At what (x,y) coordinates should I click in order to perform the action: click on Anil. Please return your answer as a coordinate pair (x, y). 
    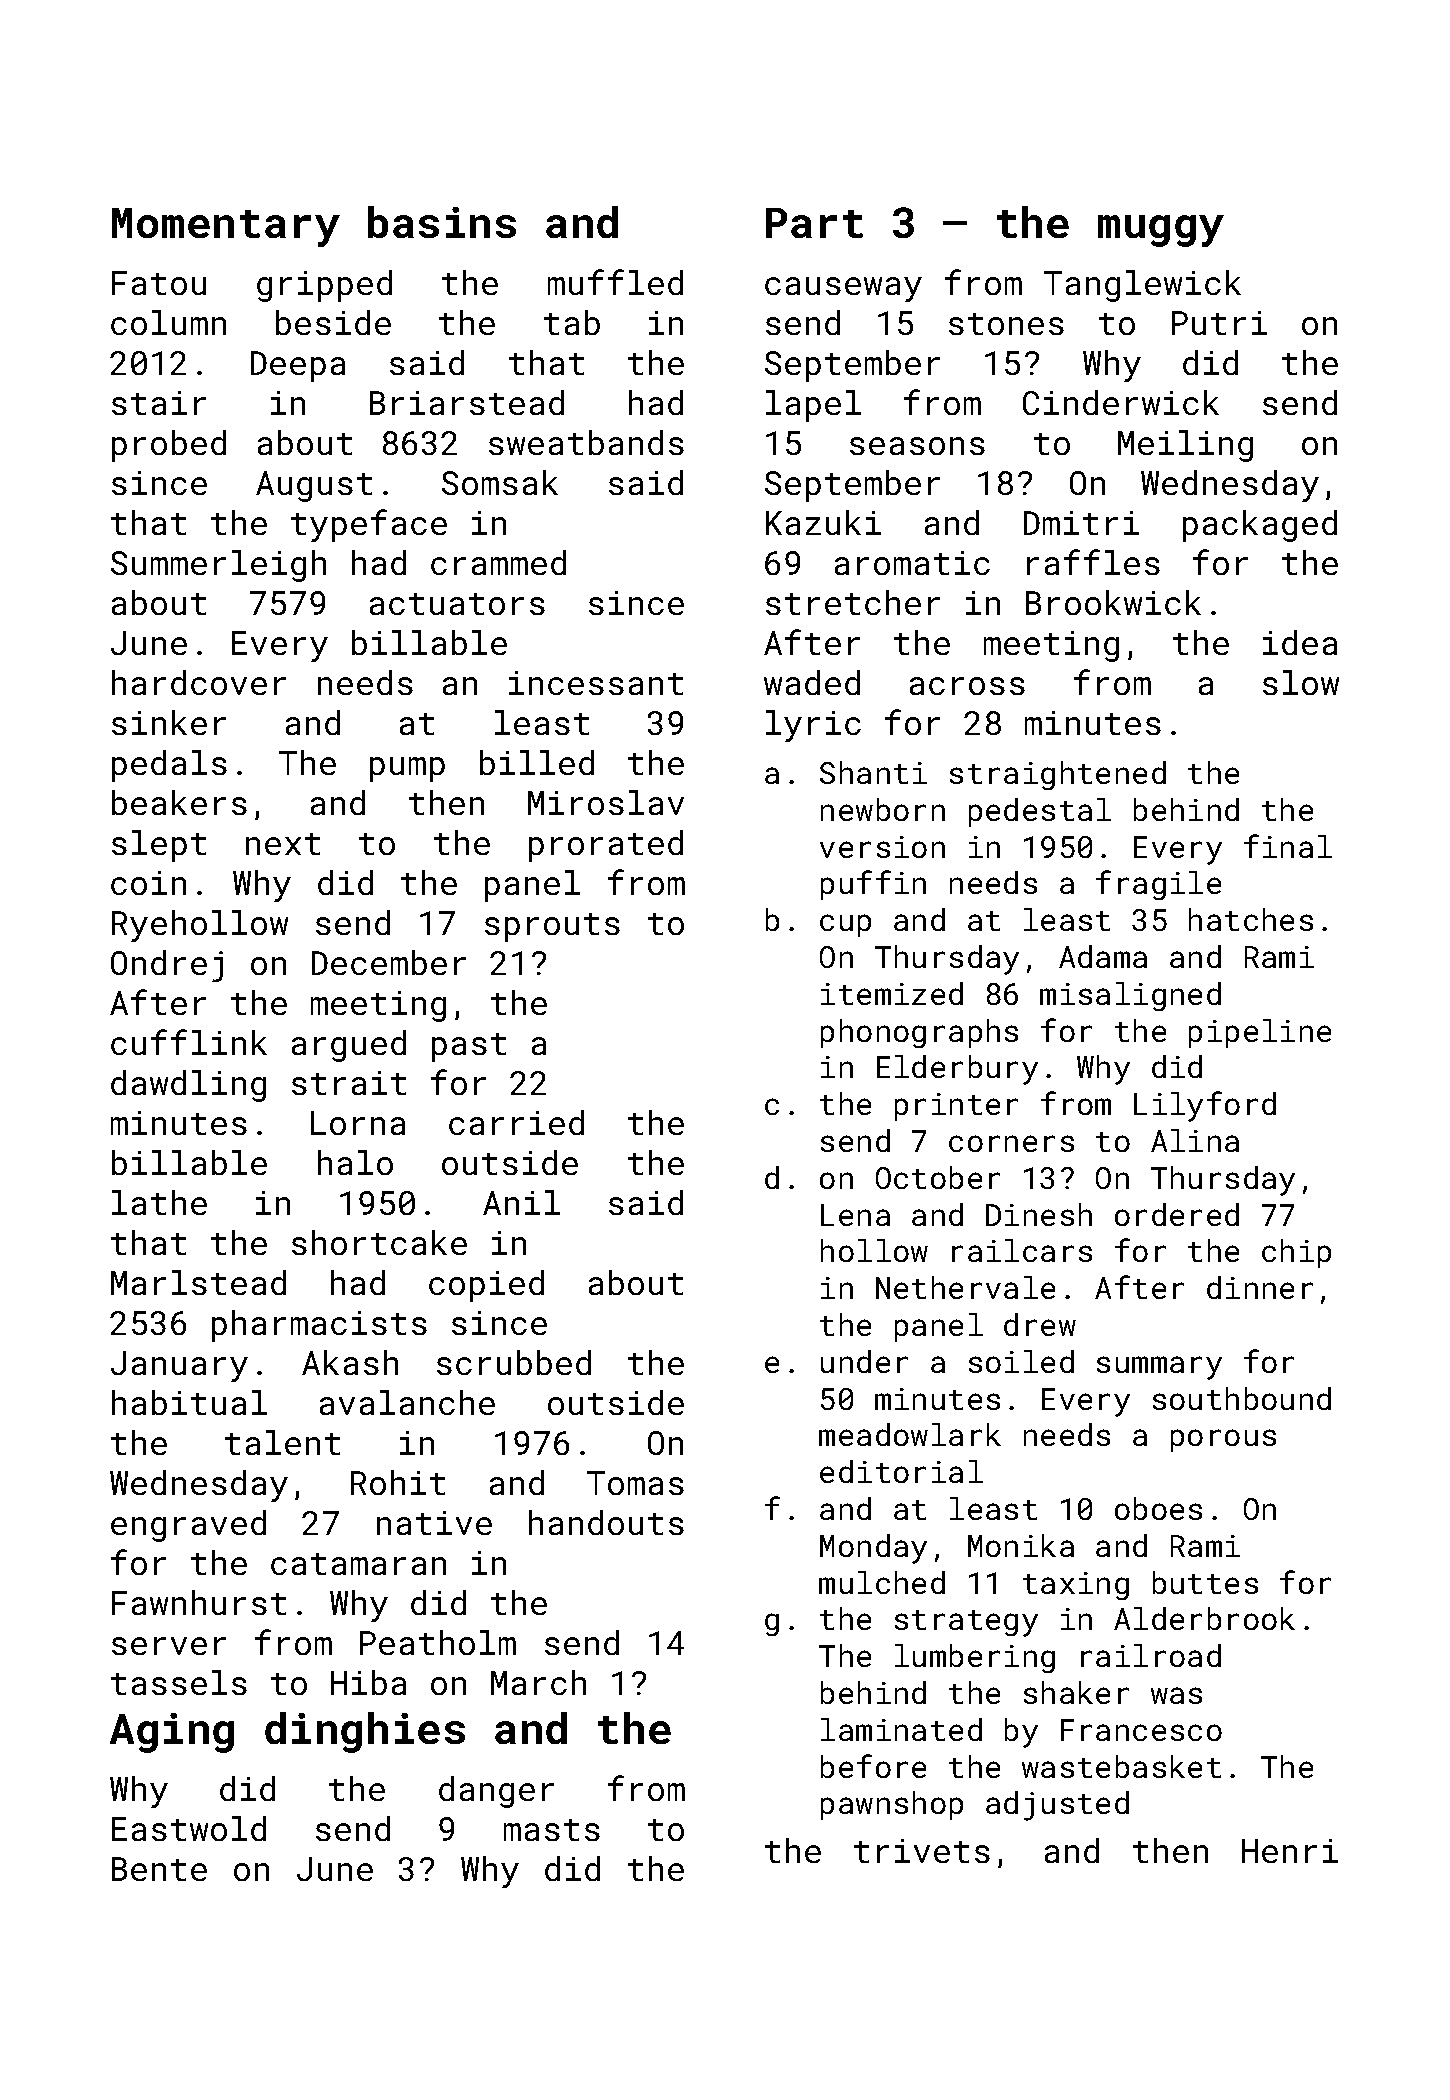
    Looking at the image, I should click on (521, 1202).
